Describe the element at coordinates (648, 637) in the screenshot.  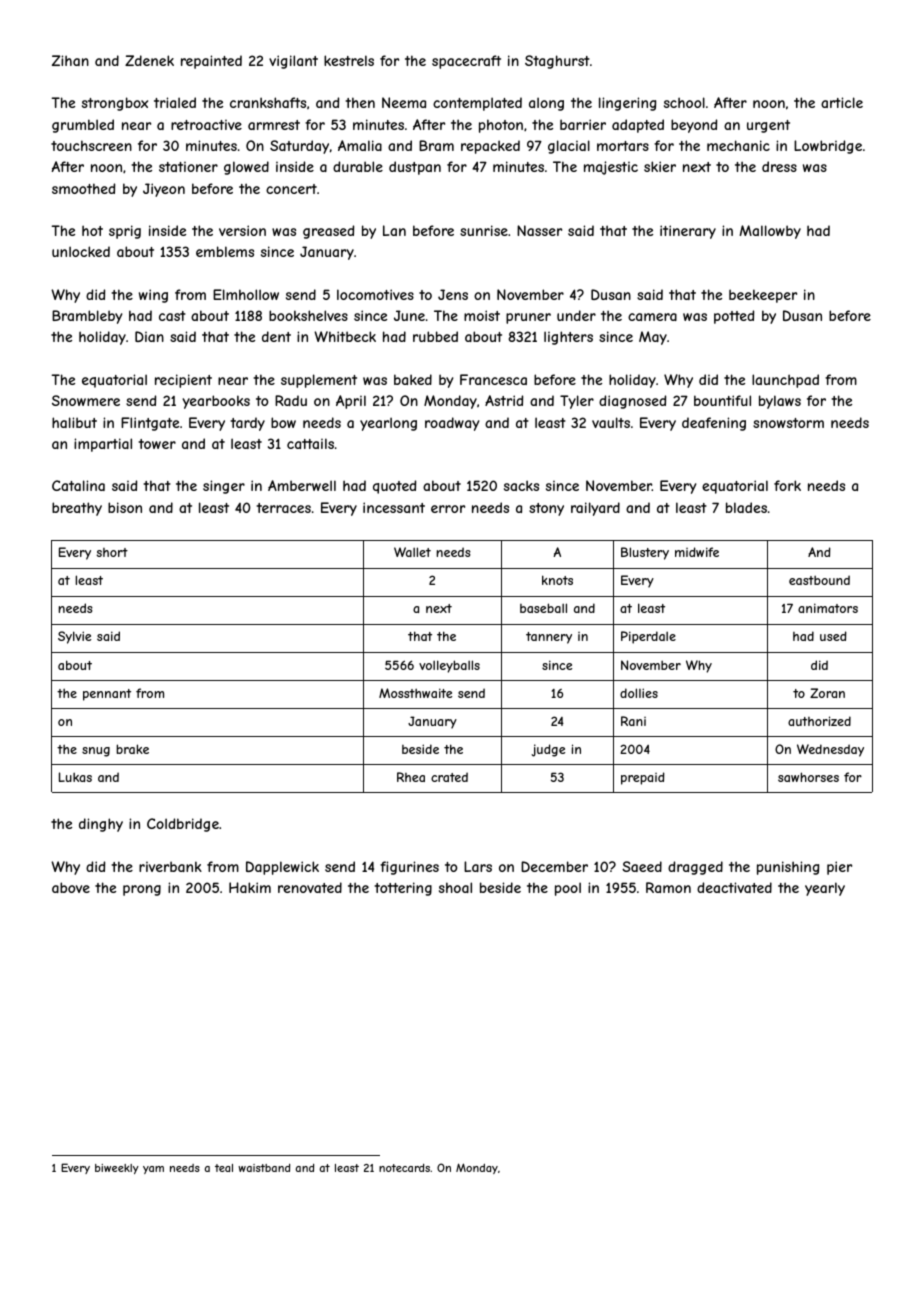
I see `Piperdale` at that location.
